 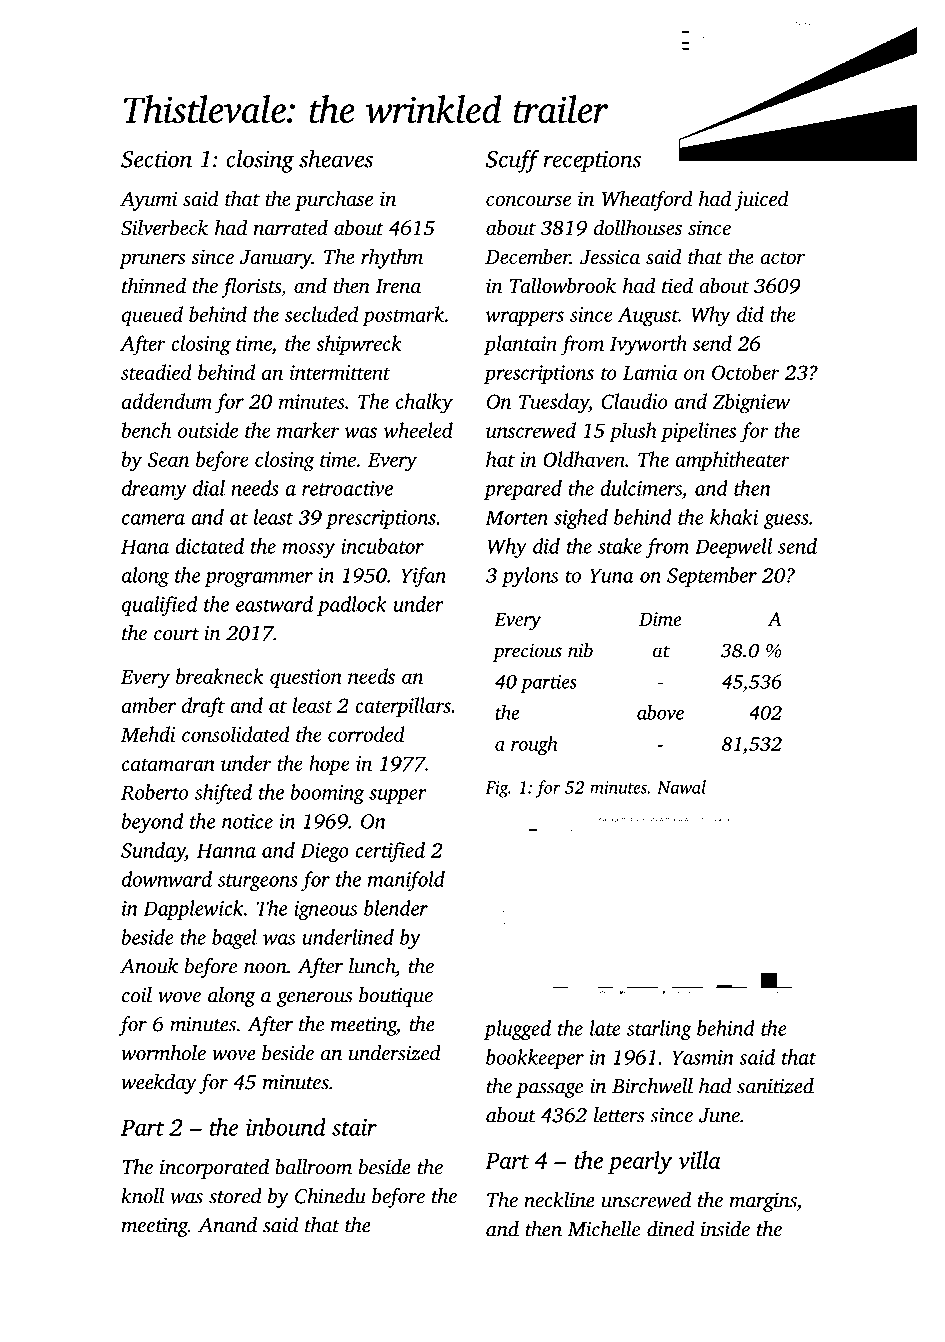 I want to click on booming, so click(x=327, y=794).
